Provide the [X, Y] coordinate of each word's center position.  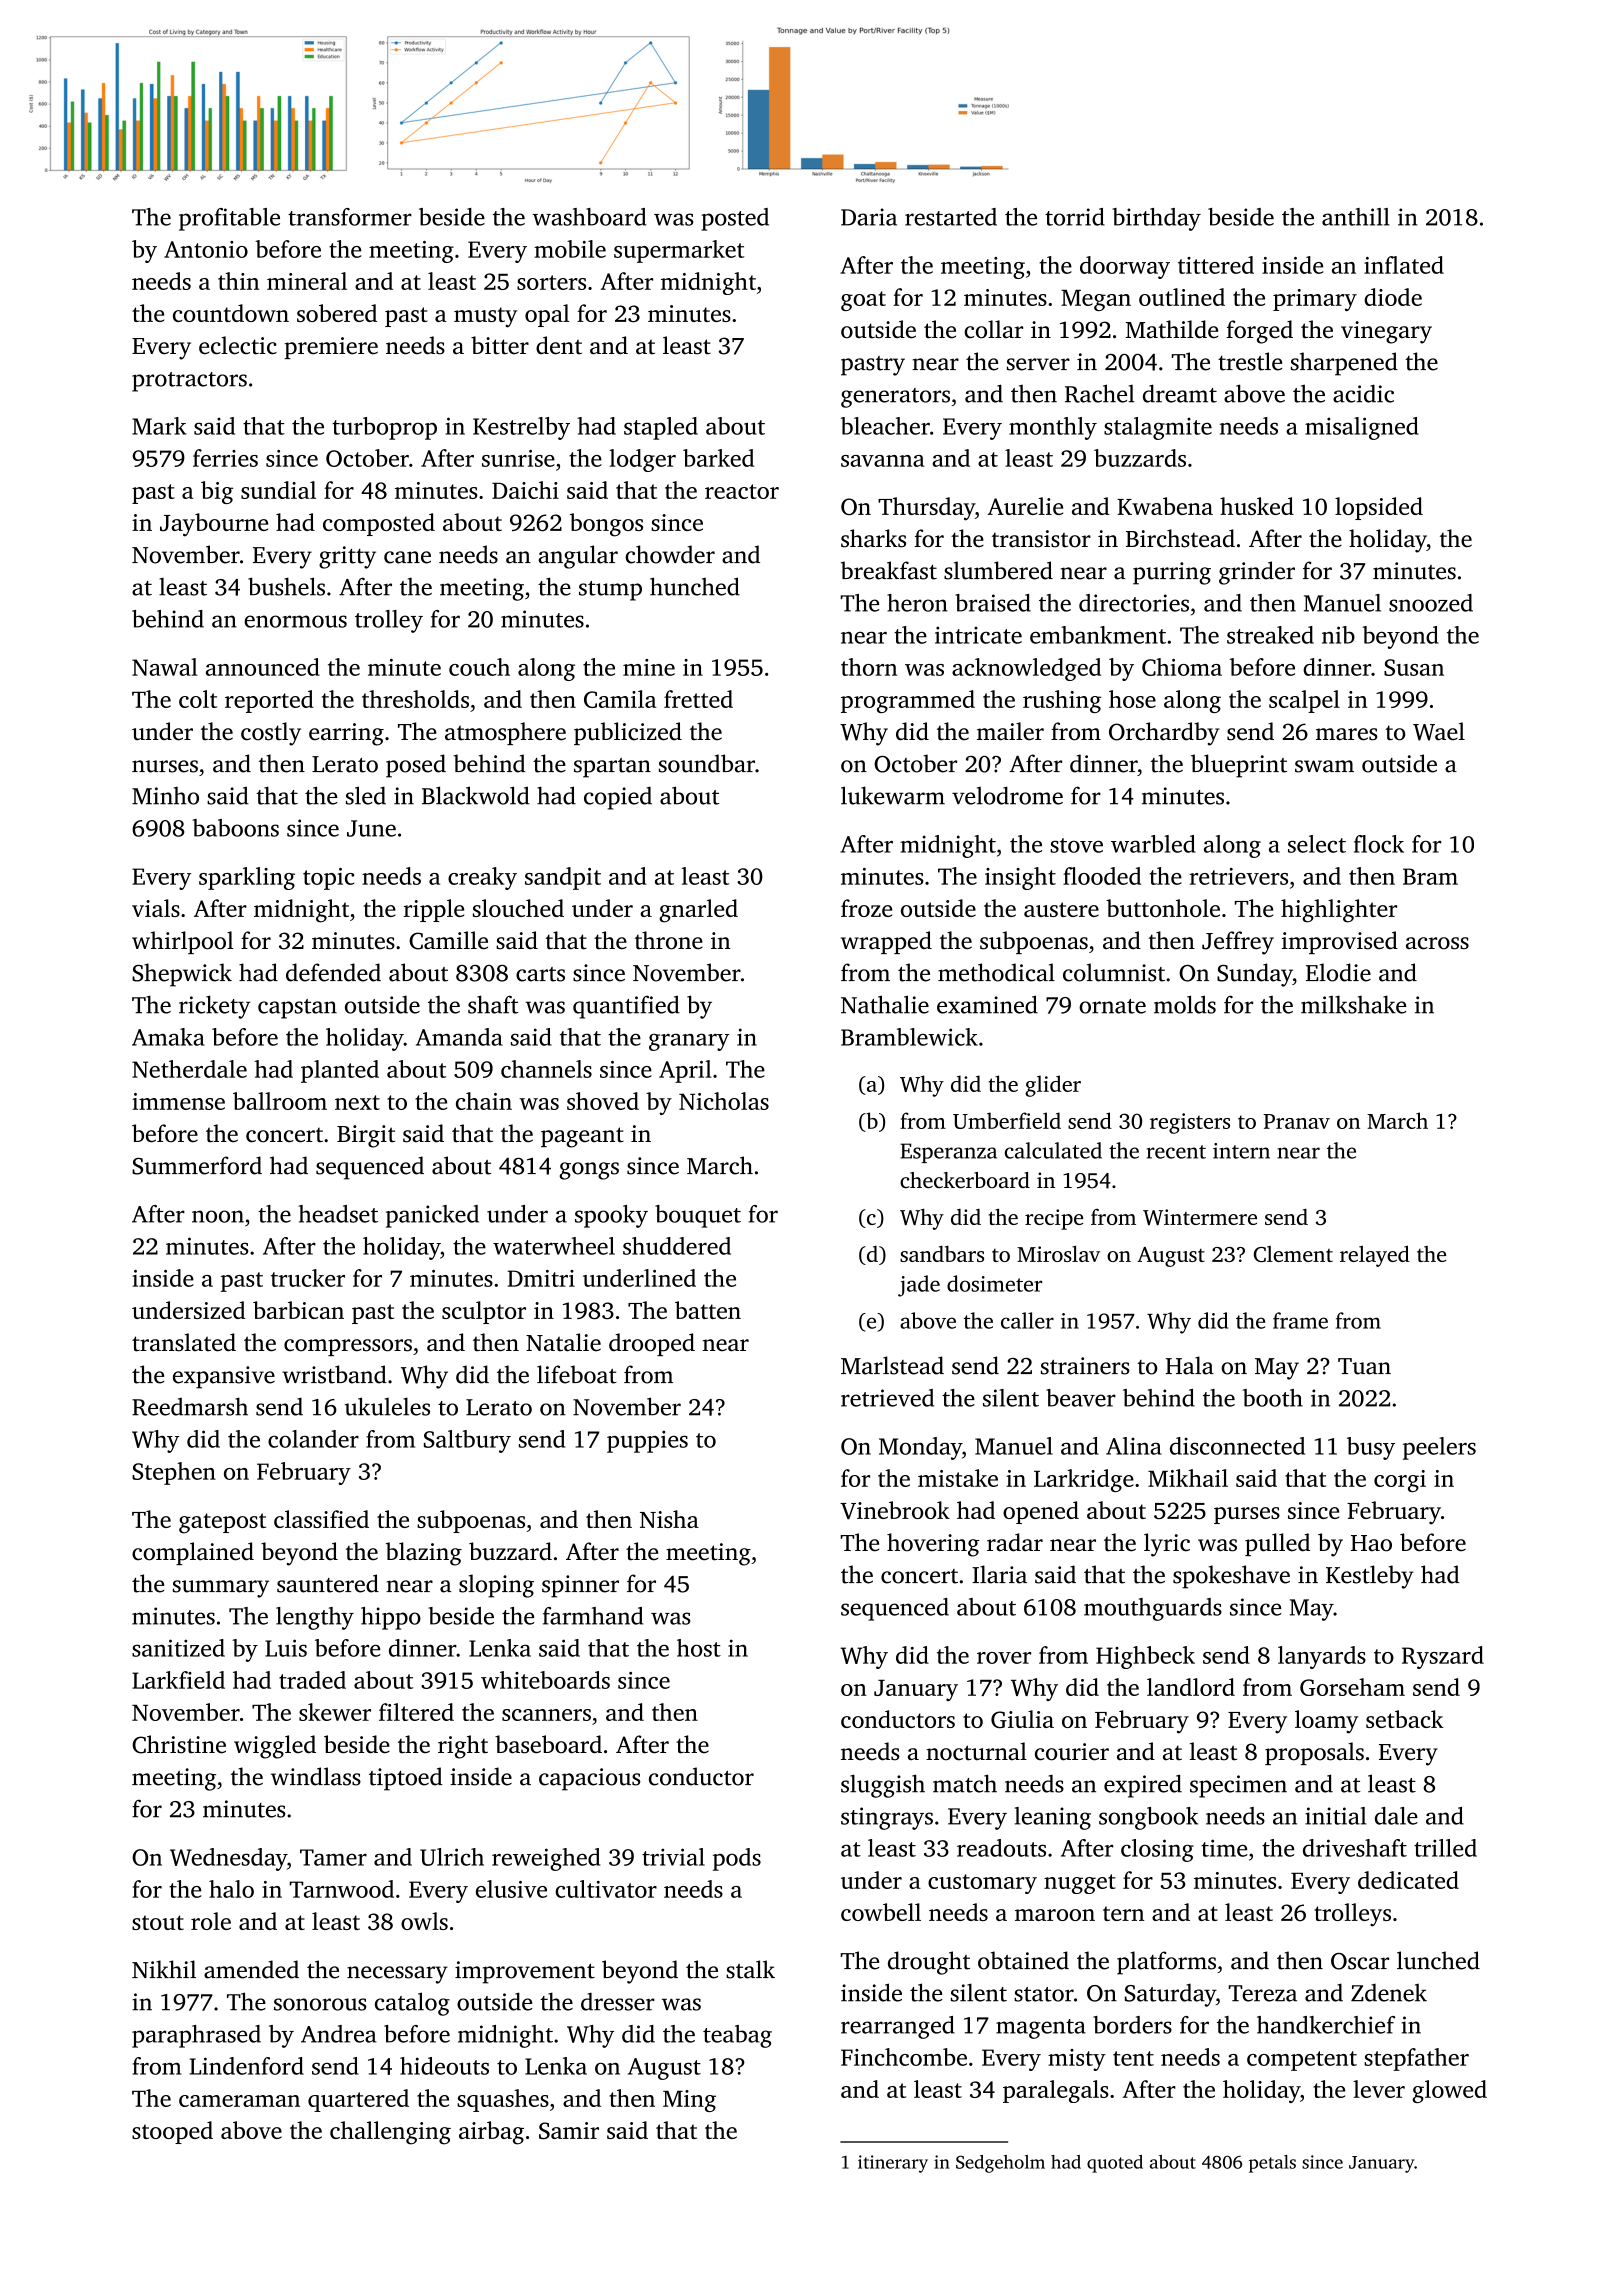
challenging [390, 2133]
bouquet [698, 1216]
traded [312, 1680]
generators [895, 398]
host [699, 1648]
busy [1371, 1448]
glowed [1449, 2091]
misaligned [1362, 428]
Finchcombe [904, 2057]
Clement [1293, 1254]
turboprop [384, 428]
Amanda [459, 1037]
